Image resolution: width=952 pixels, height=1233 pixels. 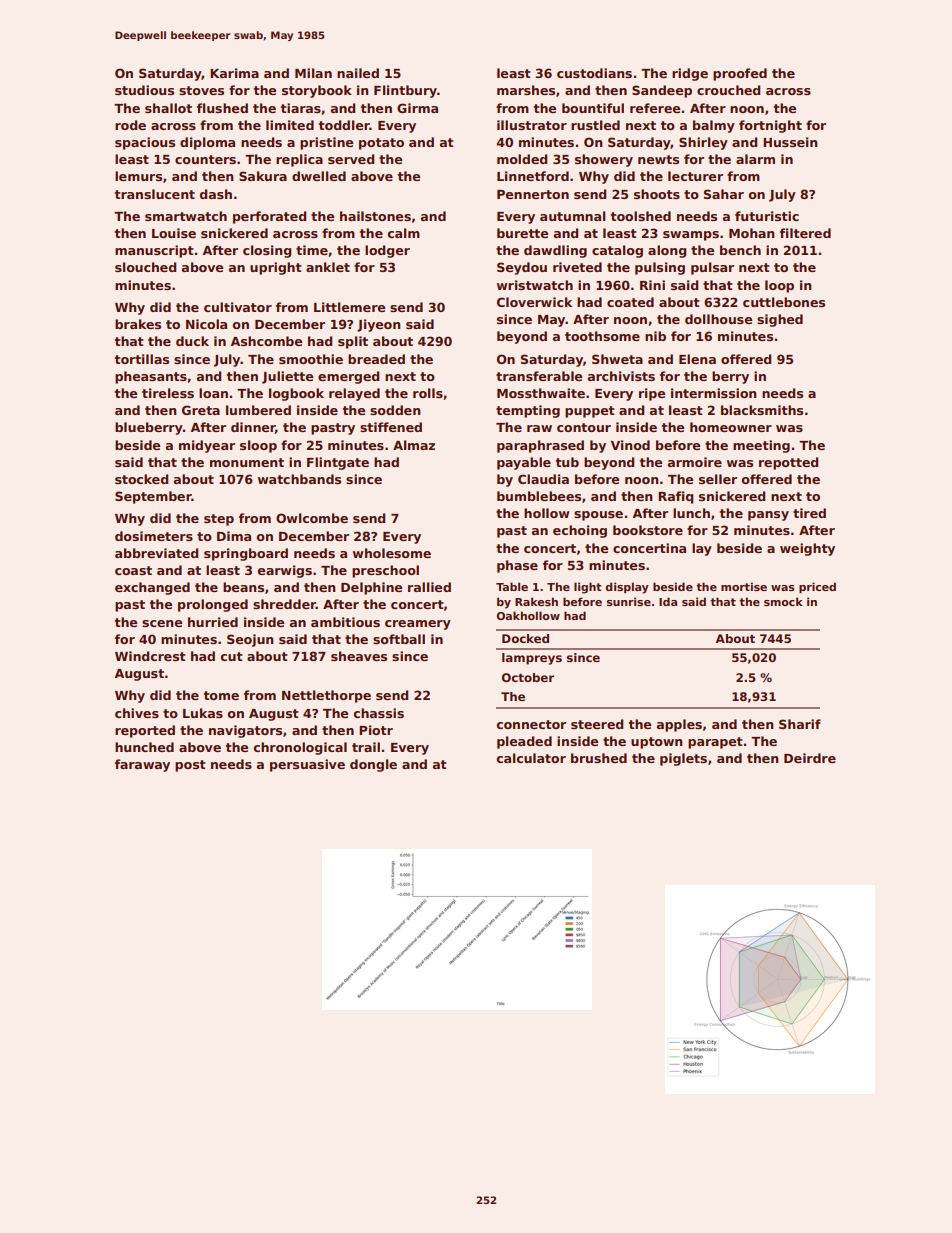 I want to click on Littlemere, so click(x=349, y=307).
